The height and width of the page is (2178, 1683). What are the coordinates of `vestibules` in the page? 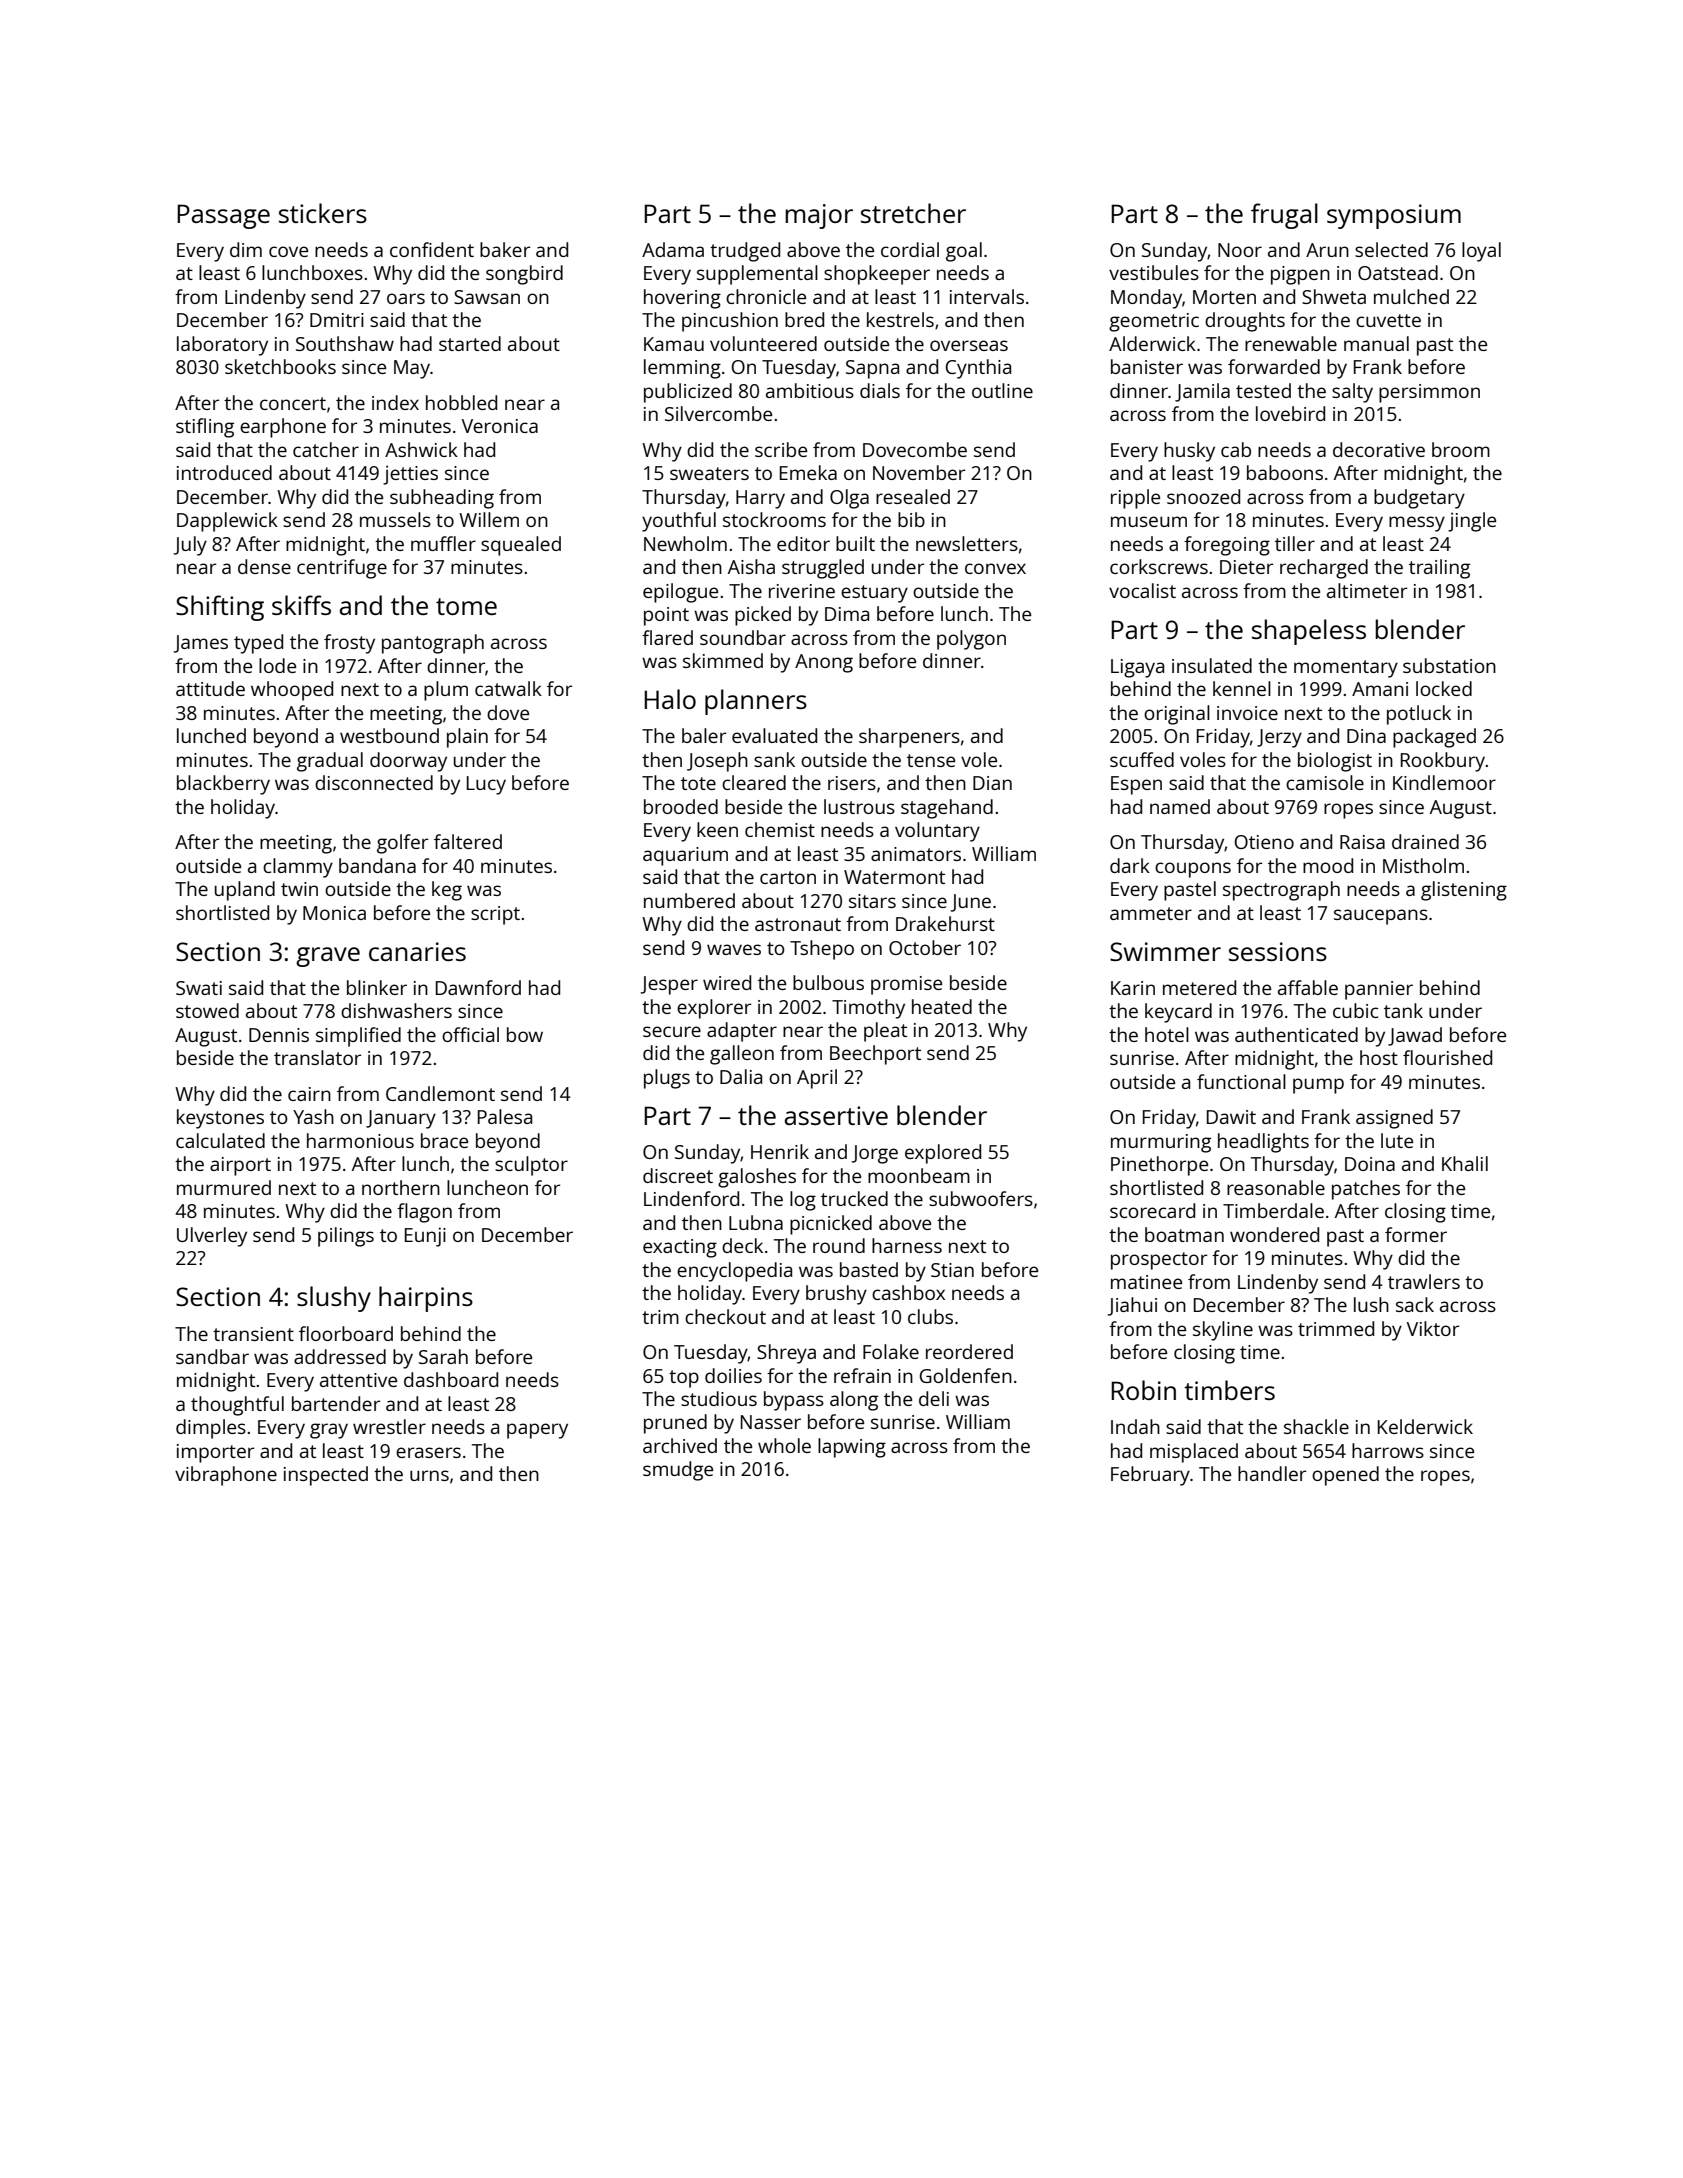 It's located at (1154, 272).
